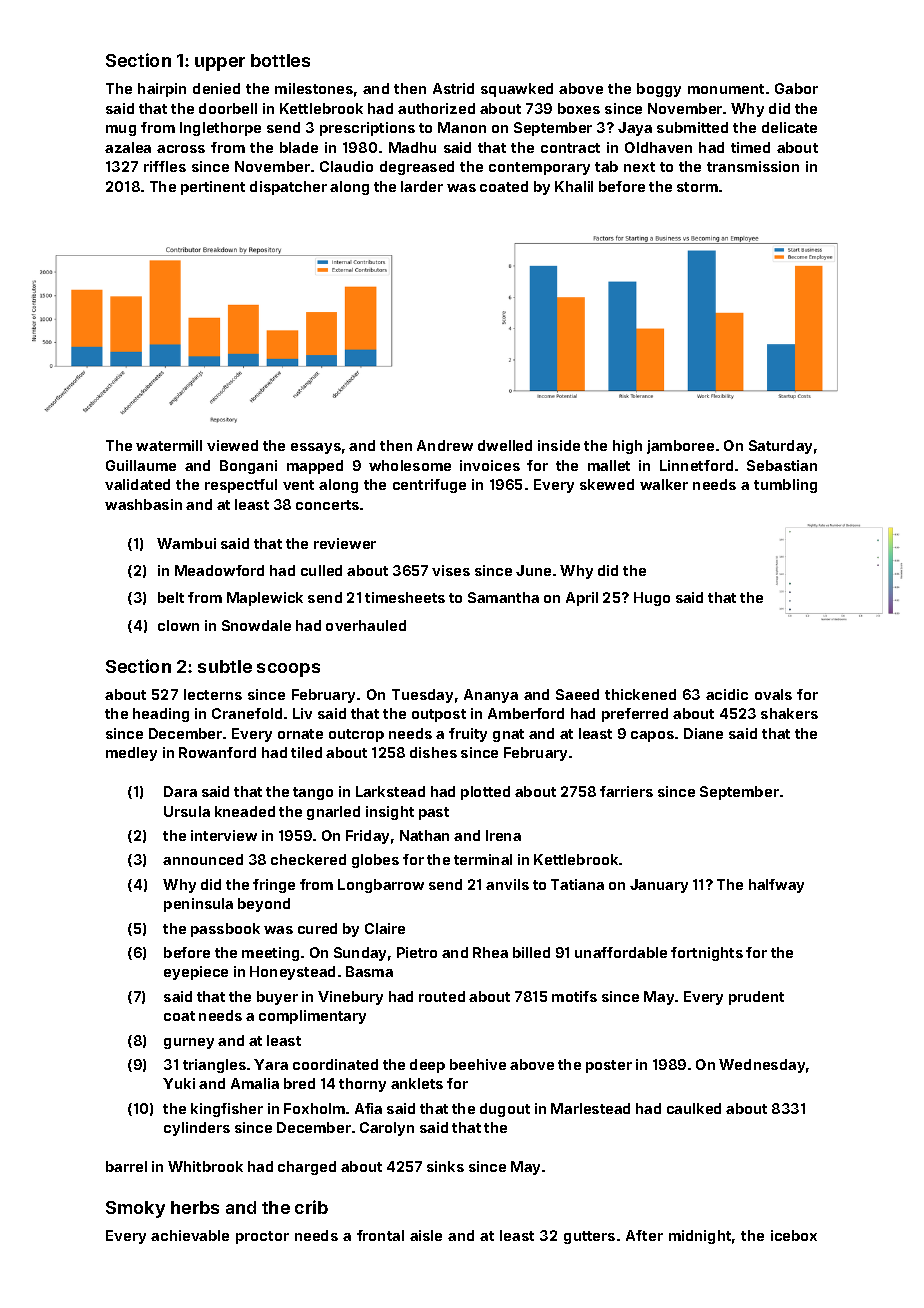  Describe the element at coordinates (505, 445) in the screenshot. I see `dwelled` at that location.
